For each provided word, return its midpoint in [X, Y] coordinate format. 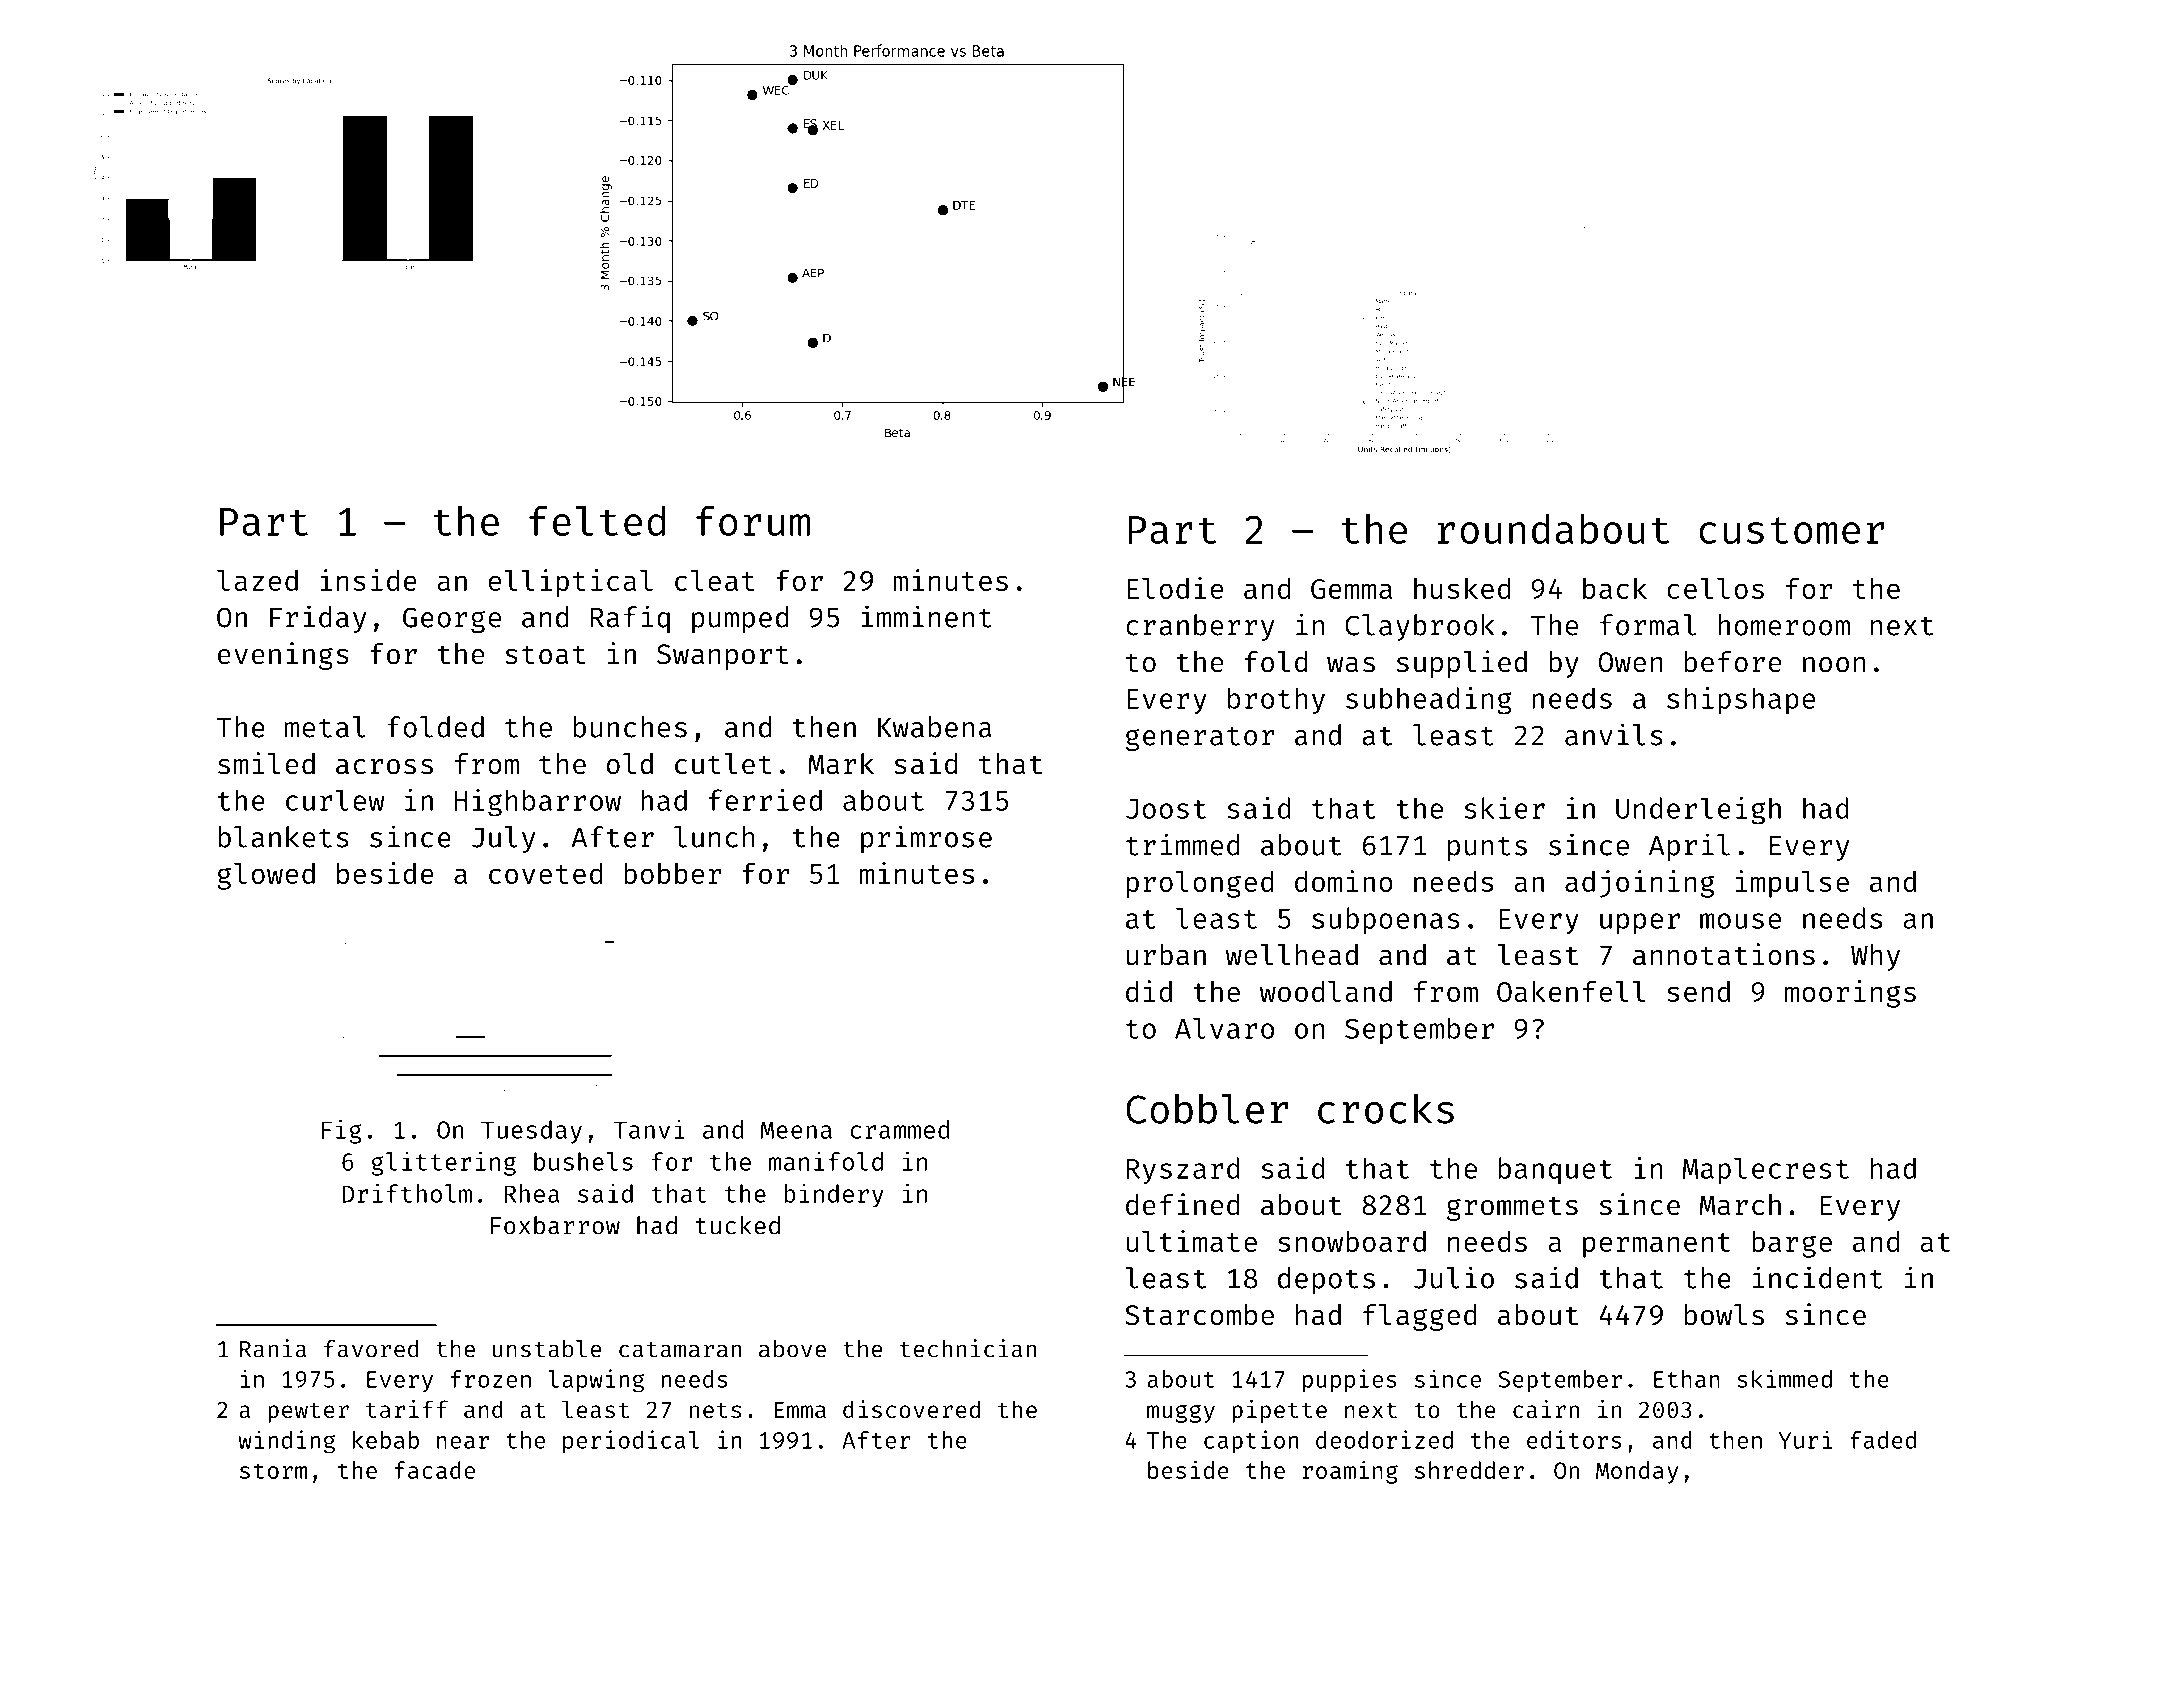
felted [597, 521]
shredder [1469, 1470]
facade [434, 1470]
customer [1791, 530]
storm [273, 1471]
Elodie [1175, 588]
